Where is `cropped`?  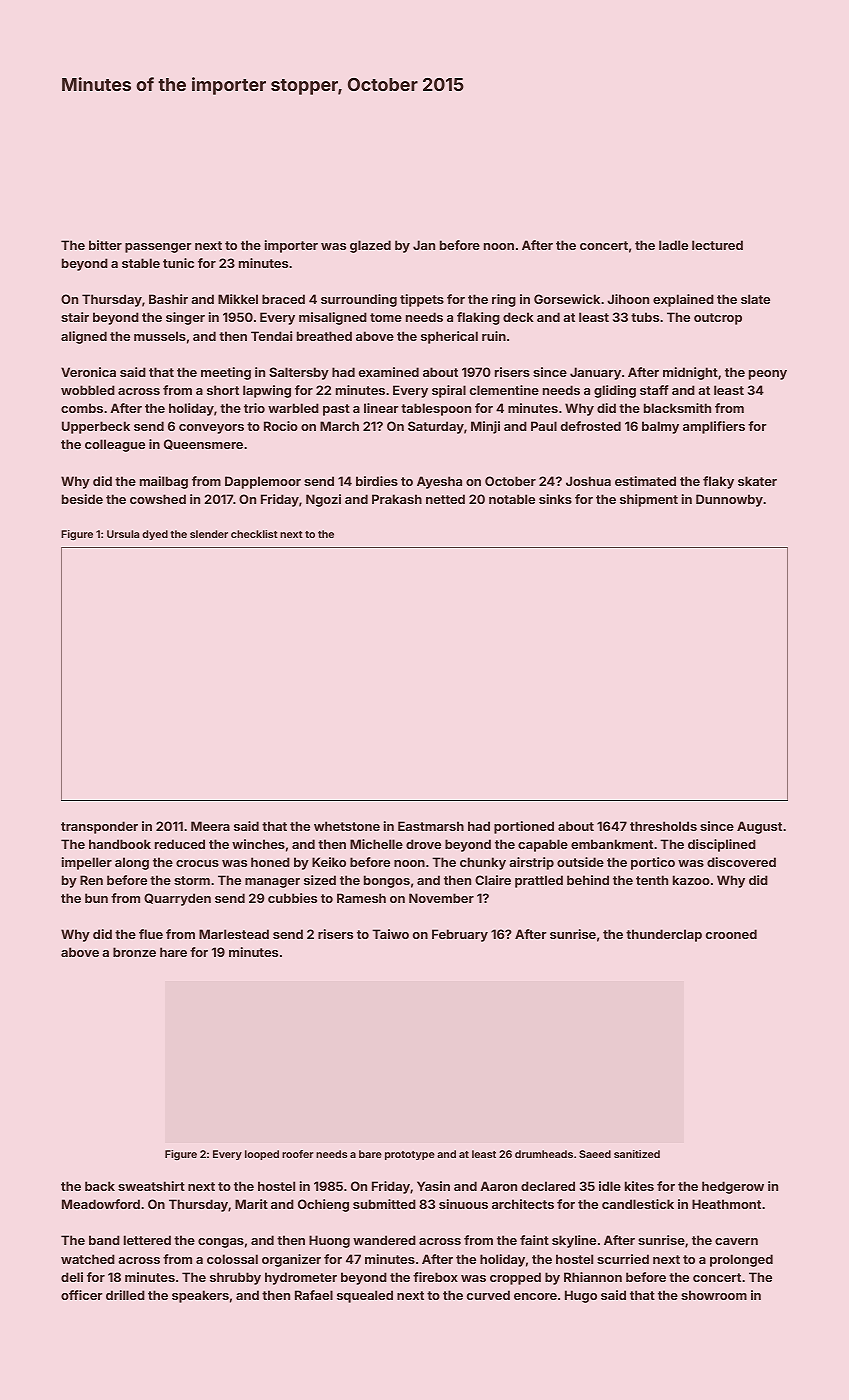 cropped is located at coordinates (515, 1278).
